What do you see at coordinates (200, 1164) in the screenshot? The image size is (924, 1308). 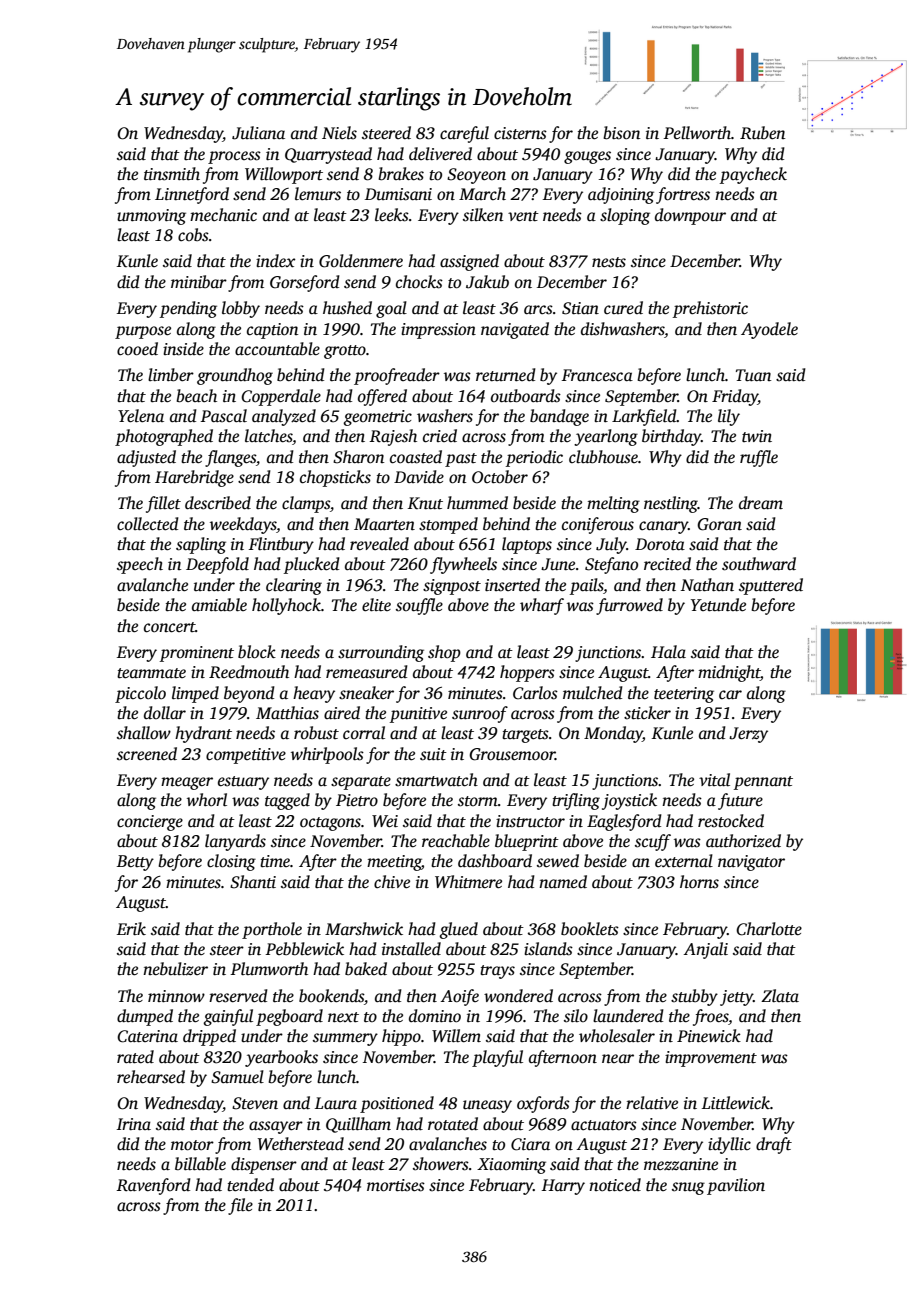 I see `billable` at bounding box center [200, 1164].
